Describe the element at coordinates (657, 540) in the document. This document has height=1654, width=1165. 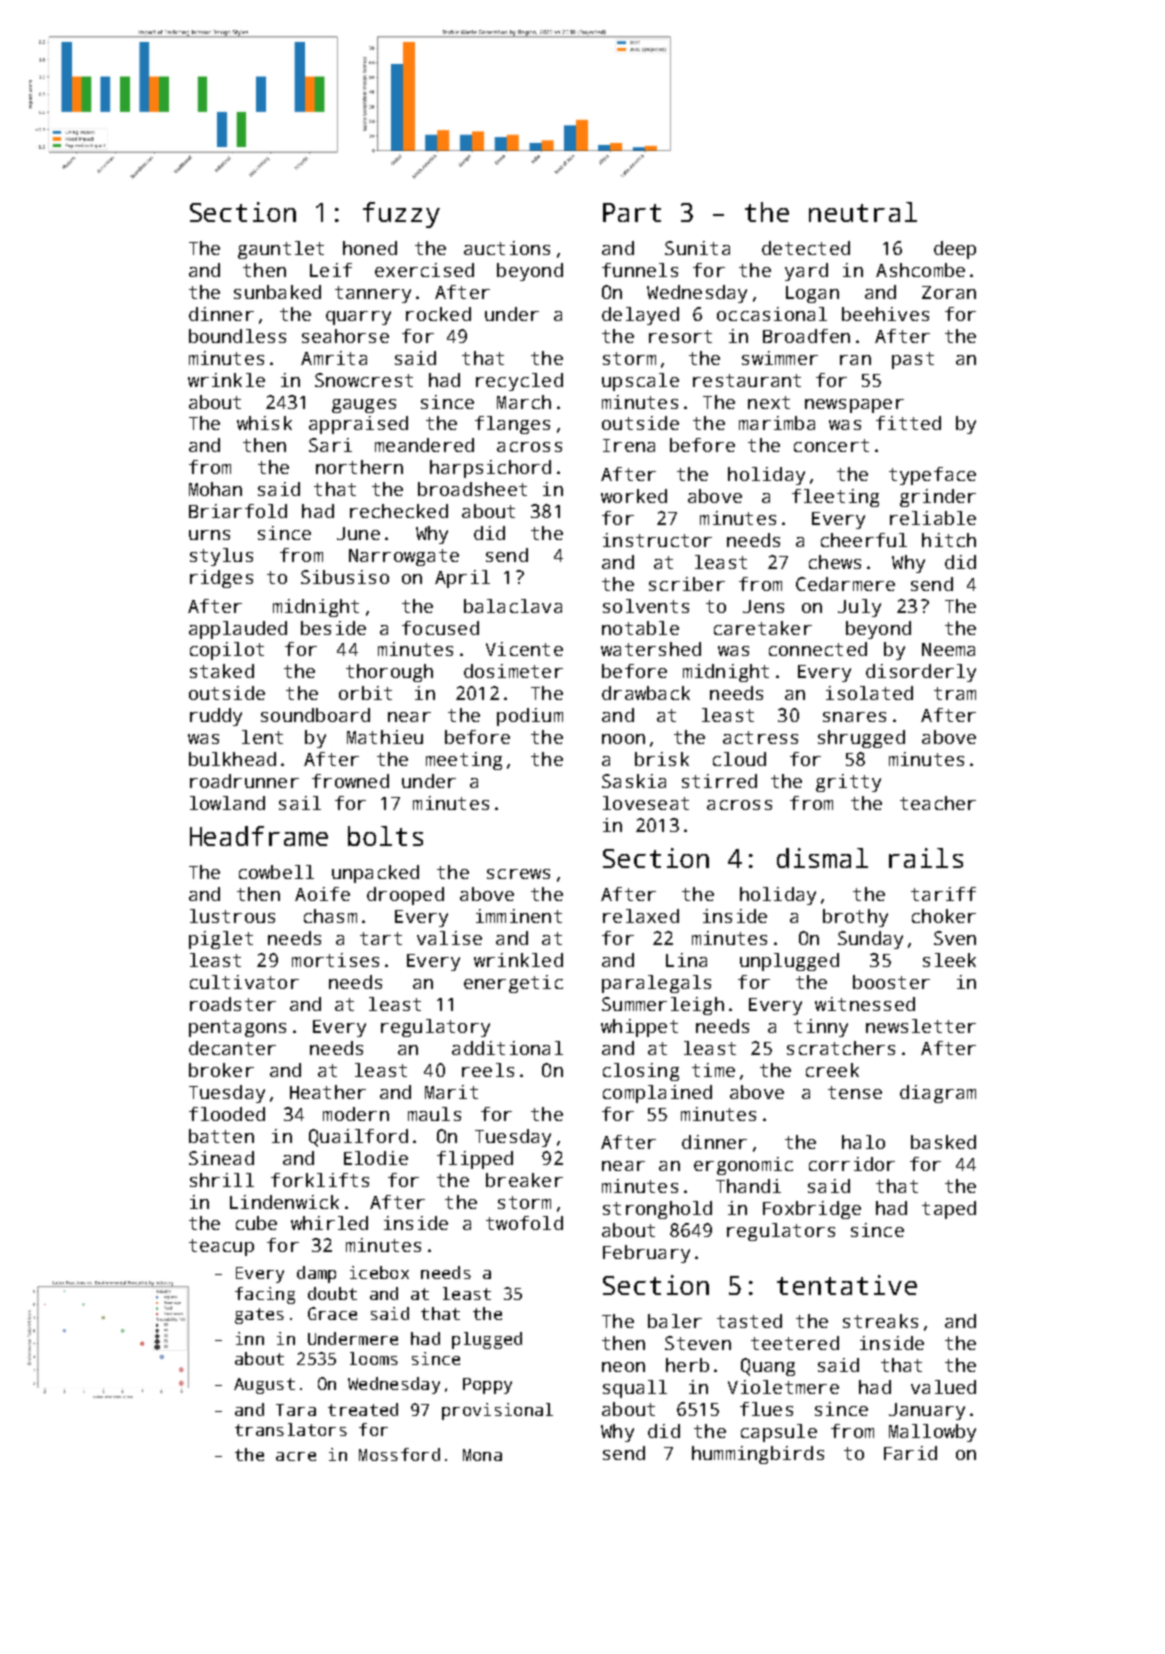
I see `instructor` at that location.
